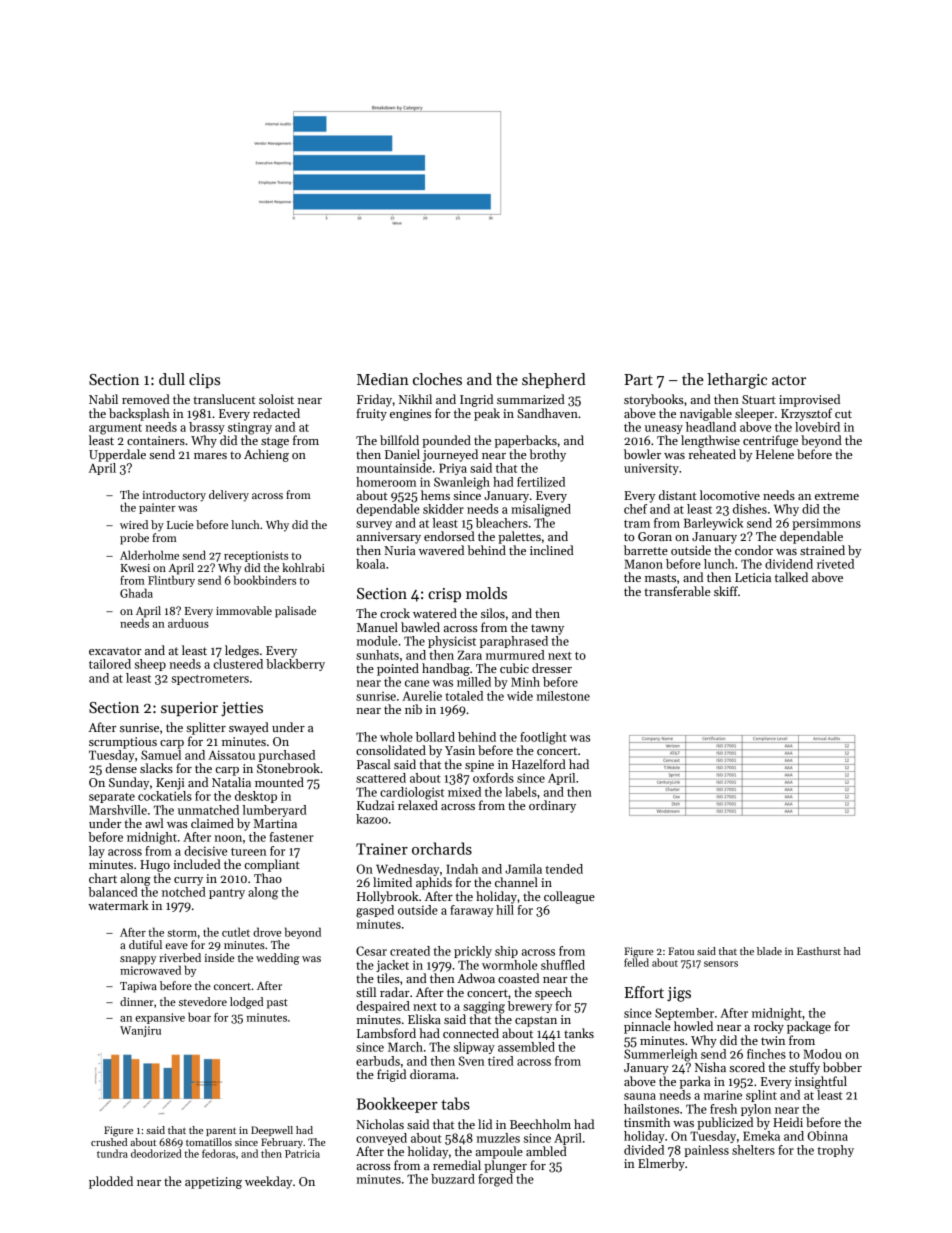 This document has height=1233, width=952. What do you see at coordinates (375, 805) in the document?
I see `Kudzai` at bounding box center [375, 805].
